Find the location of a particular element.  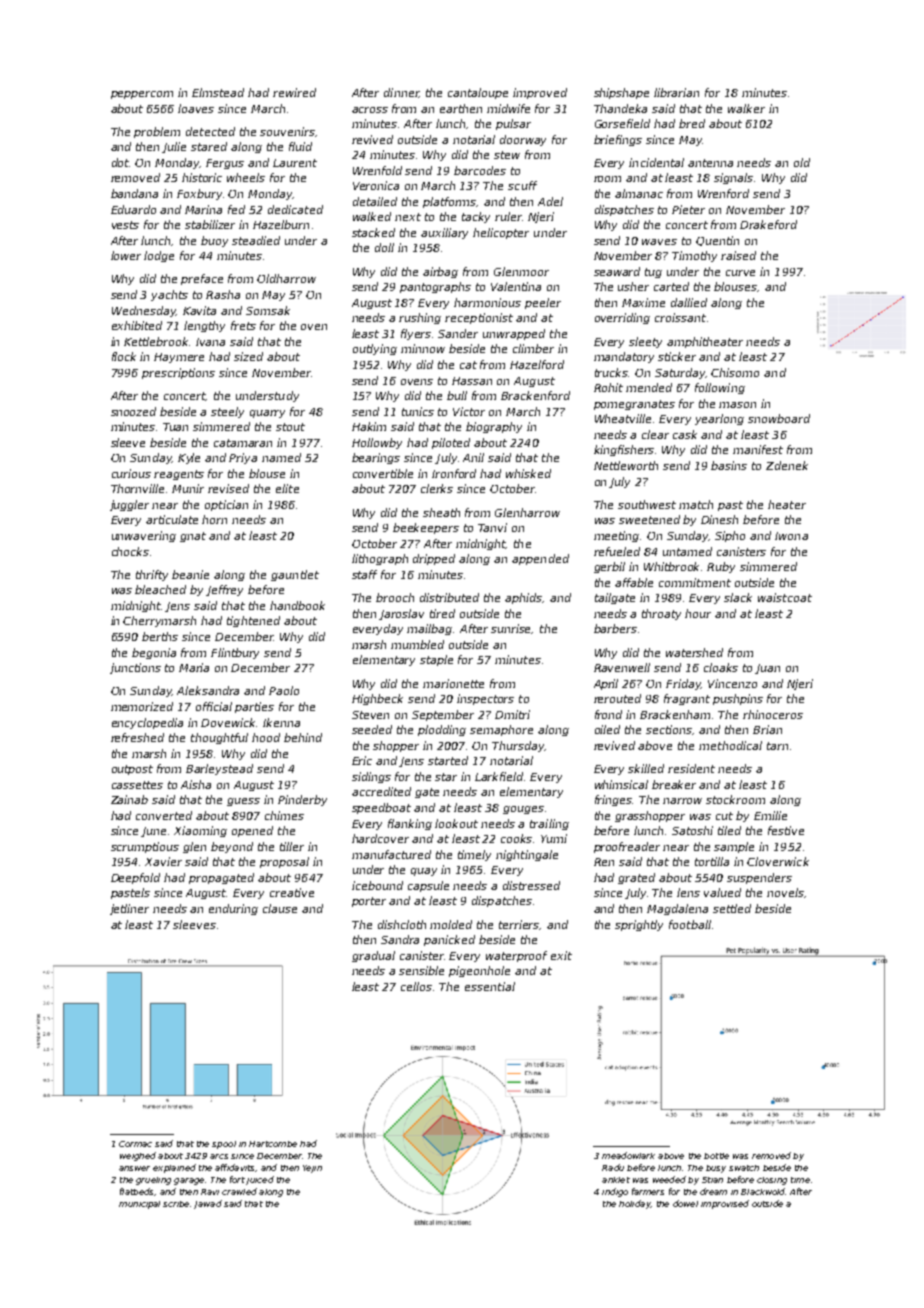

Cormac is located at coordinates (135, 1144).
